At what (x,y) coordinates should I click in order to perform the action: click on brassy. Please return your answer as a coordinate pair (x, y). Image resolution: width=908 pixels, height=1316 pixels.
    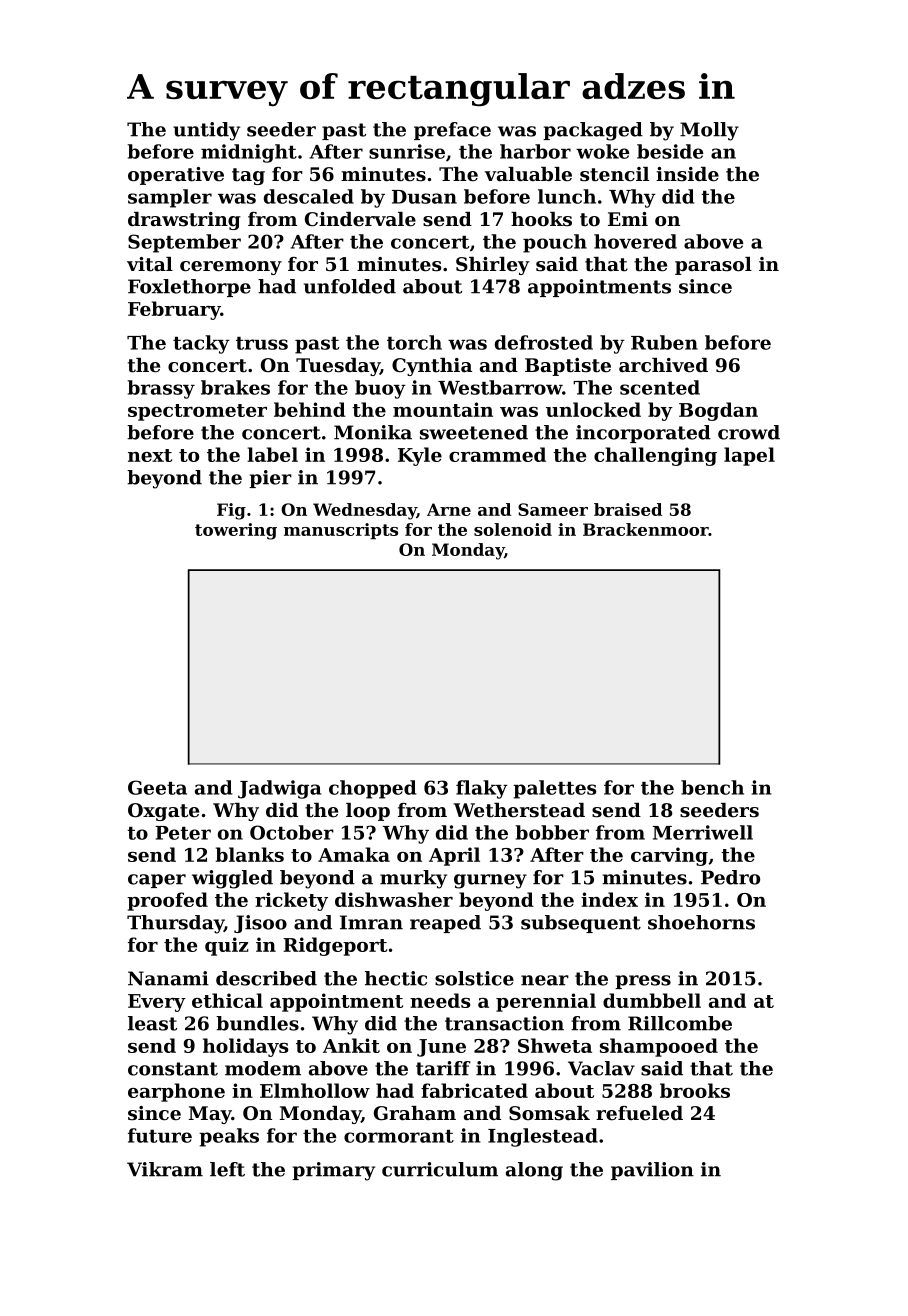
    Looking at the image, I should click on (161, 389).
